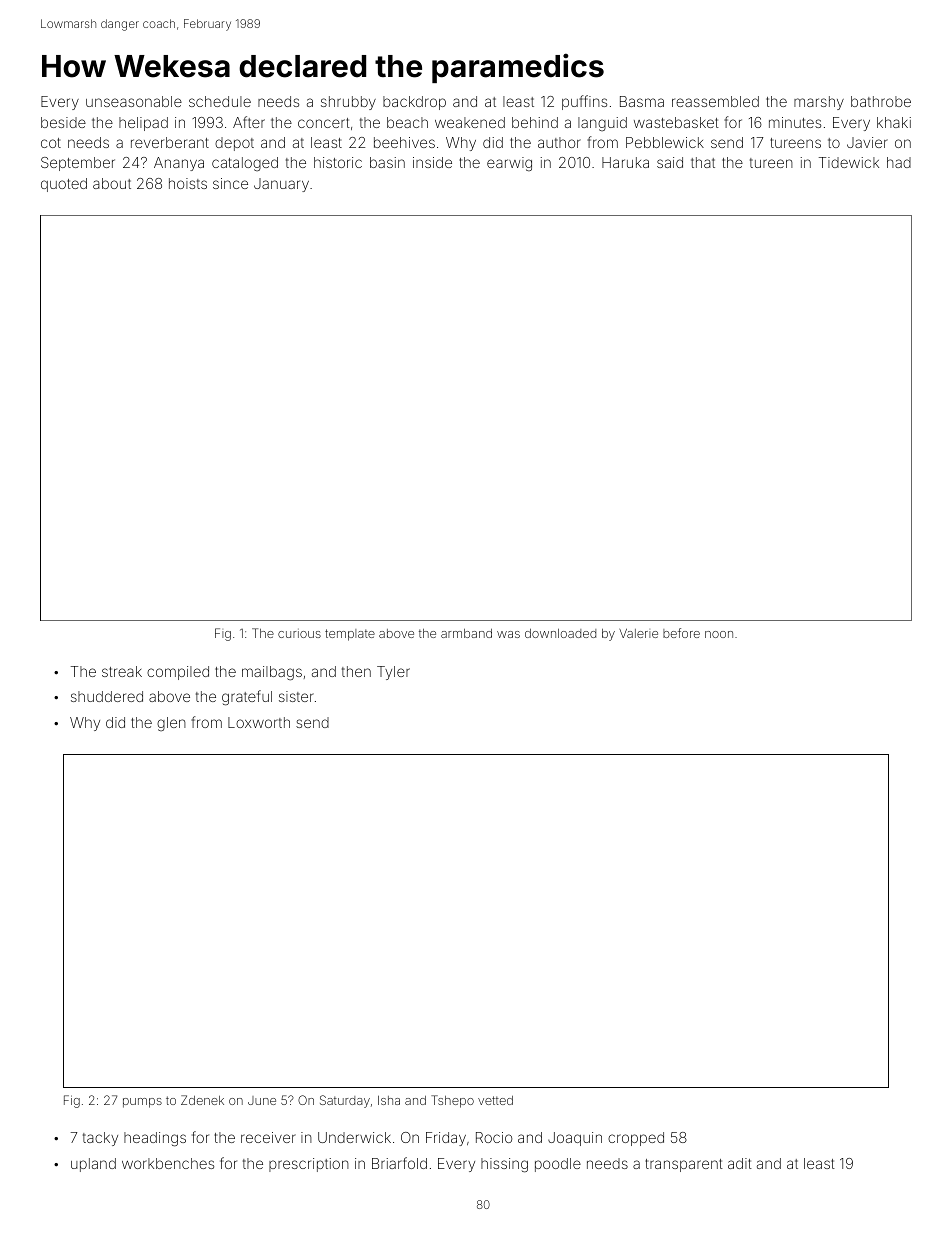 Image resolution: width=952 pixels, height=1233 pixels. Describe the element at coordinates (560, 633) in the screenshot. I see `downloaded` at that location.
